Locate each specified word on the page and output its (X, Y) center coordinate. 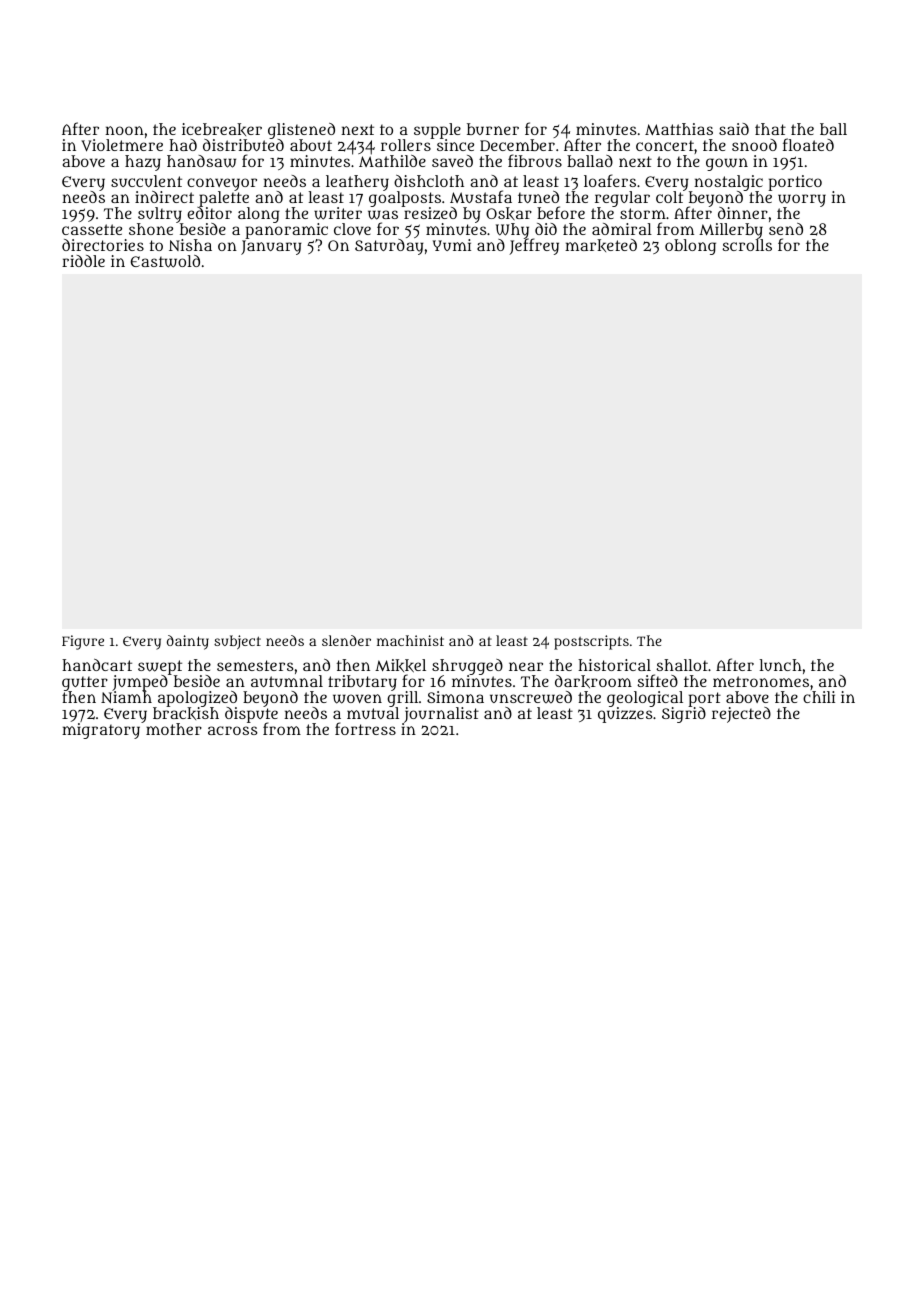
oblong (690, 247)
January (271, 247)
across (232, 730)
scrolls (747, 245)
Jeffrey (534, 247)
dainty (188, 642)
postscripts (591, 642)
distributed (243, 145)
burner (493, 129)
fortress (365, 728)
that (770, 129)
